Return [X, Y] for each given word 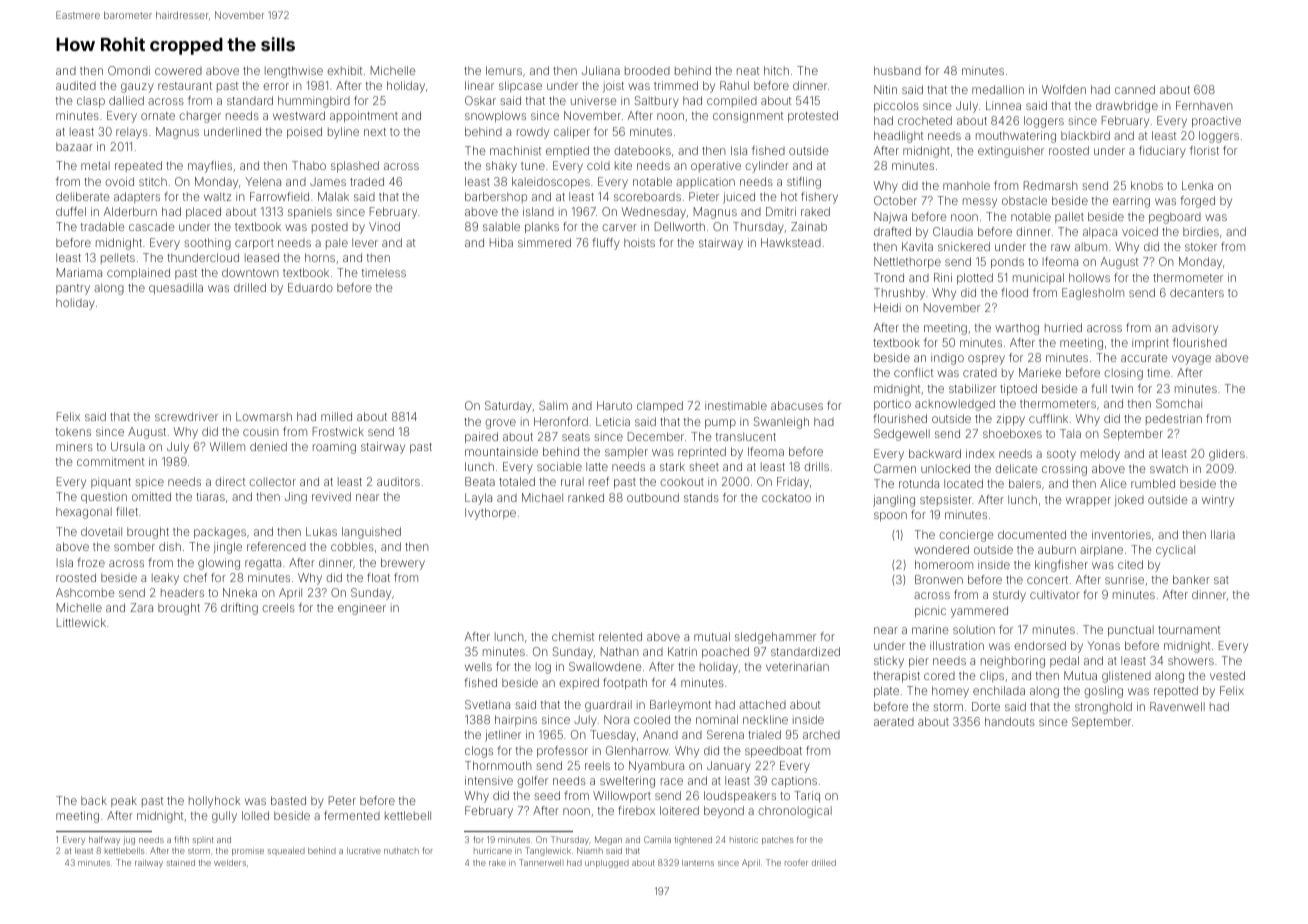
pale [337, 243]
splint [203, 841]
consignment [748, 117]
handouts [1010, 721]
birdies [1201, 231]
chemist [573, 636]
